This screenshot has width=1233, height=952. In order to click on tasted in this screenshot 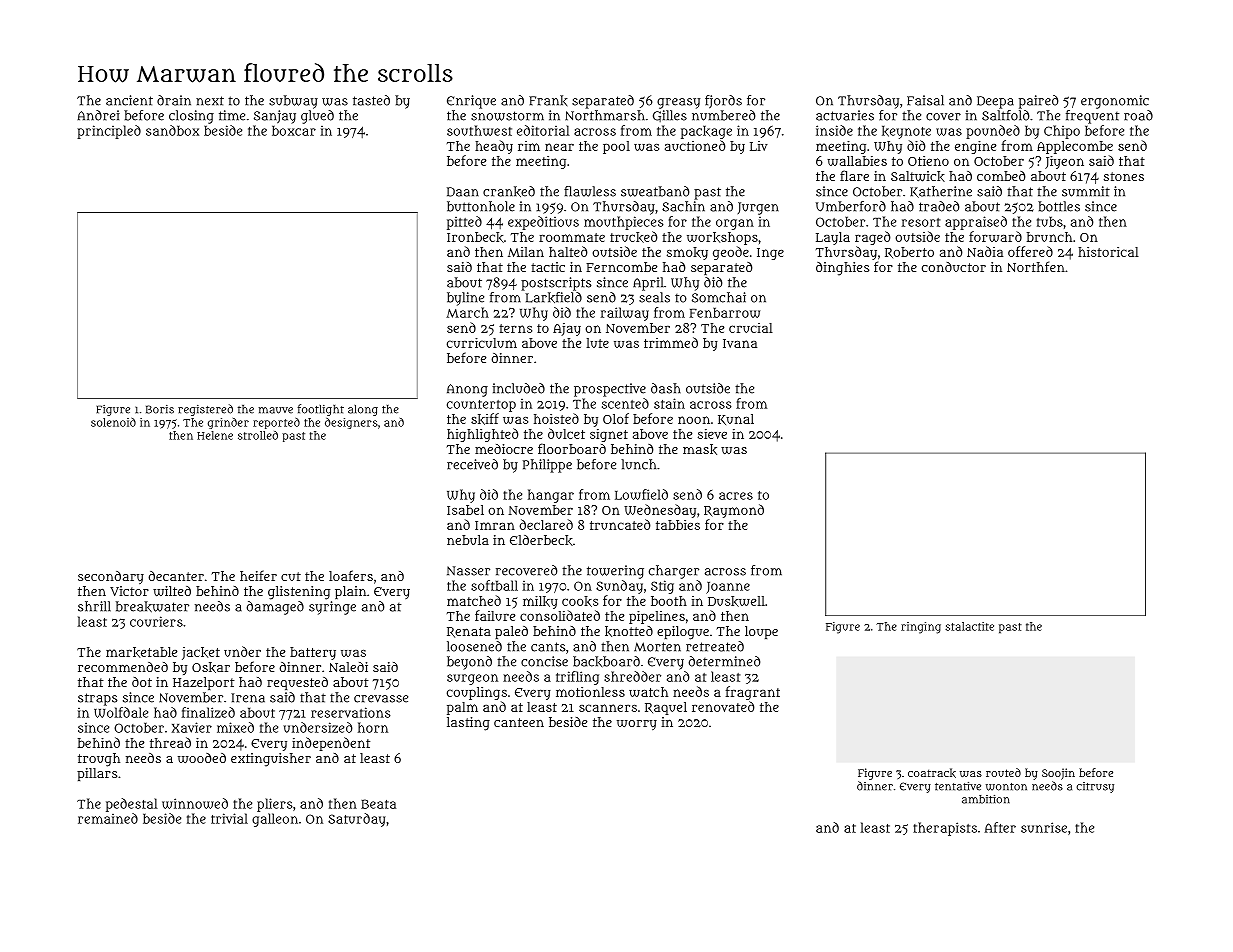, I will do `click(371, 100)`.
